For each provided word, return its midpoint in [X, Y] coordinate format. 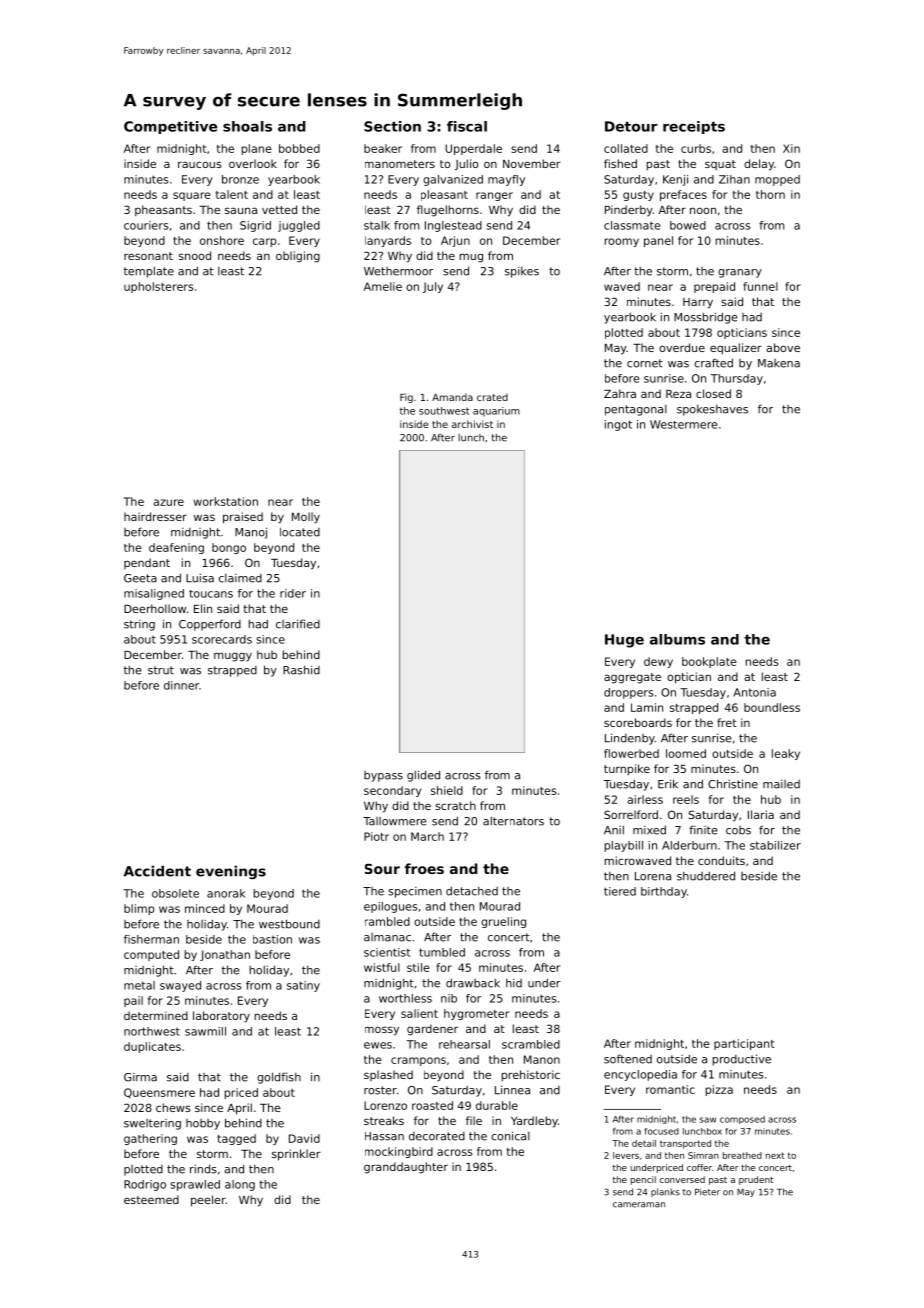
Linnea [512, 1090]
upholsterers [158, 287]
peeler [208, 1201]
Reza [678, 394]
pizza [719, 1090]
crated [492, 397]
